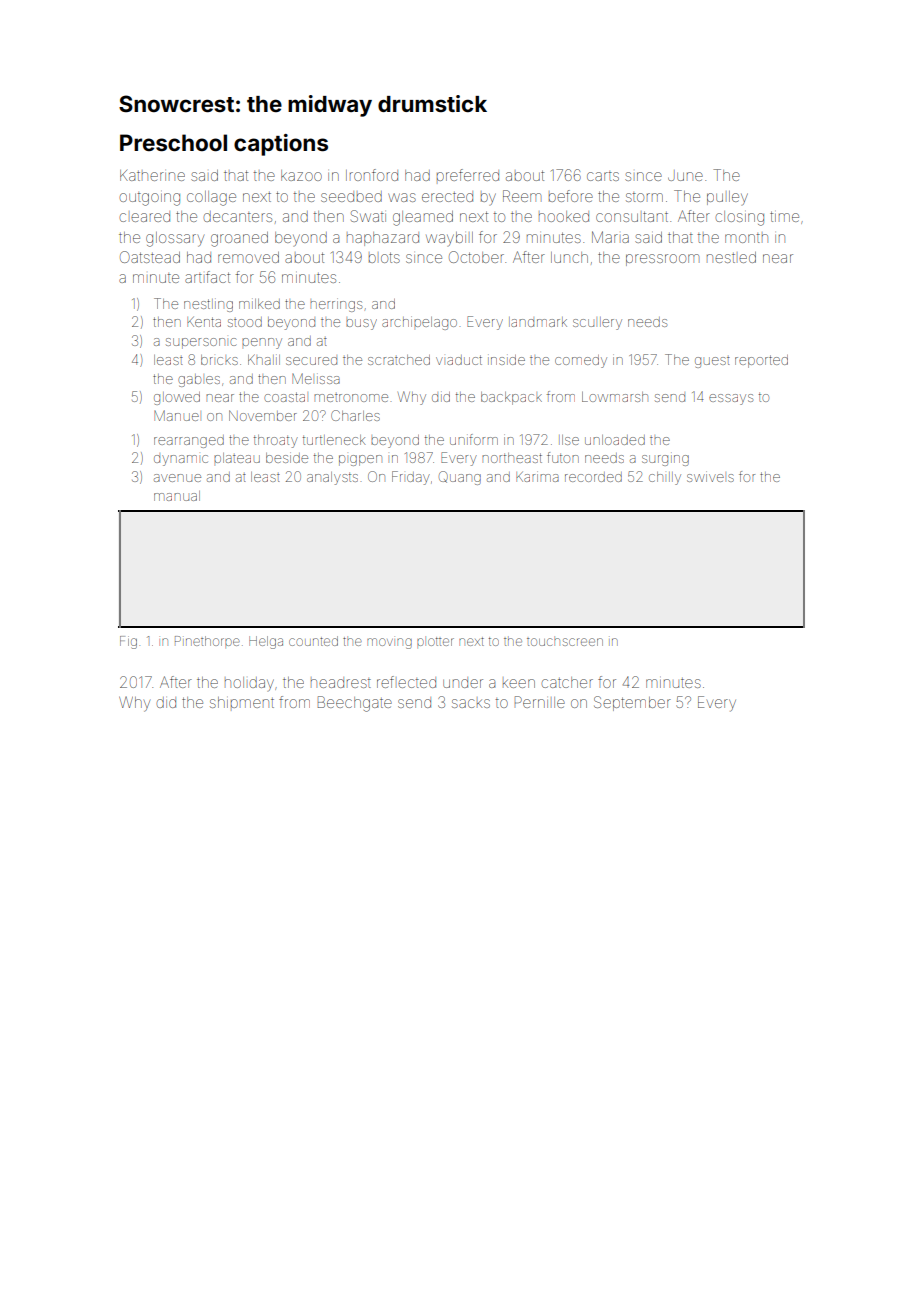 The width and height of the page is (924, 1308). I want to click on manual, so click(177, 496).
